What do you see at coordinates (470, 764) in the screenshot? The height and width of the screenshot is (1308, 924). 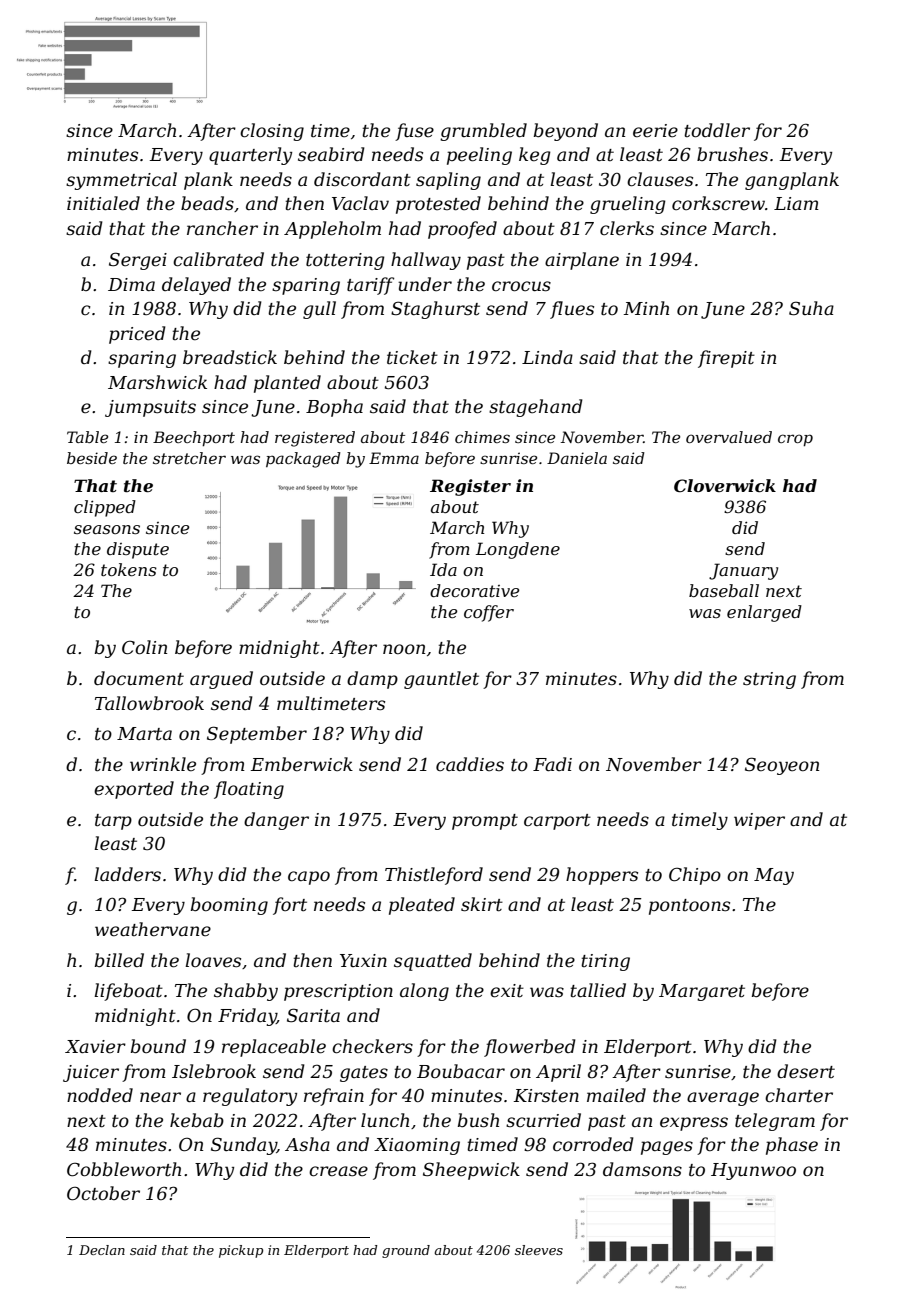 I see `caddies` at bounding box center [470, 764].
